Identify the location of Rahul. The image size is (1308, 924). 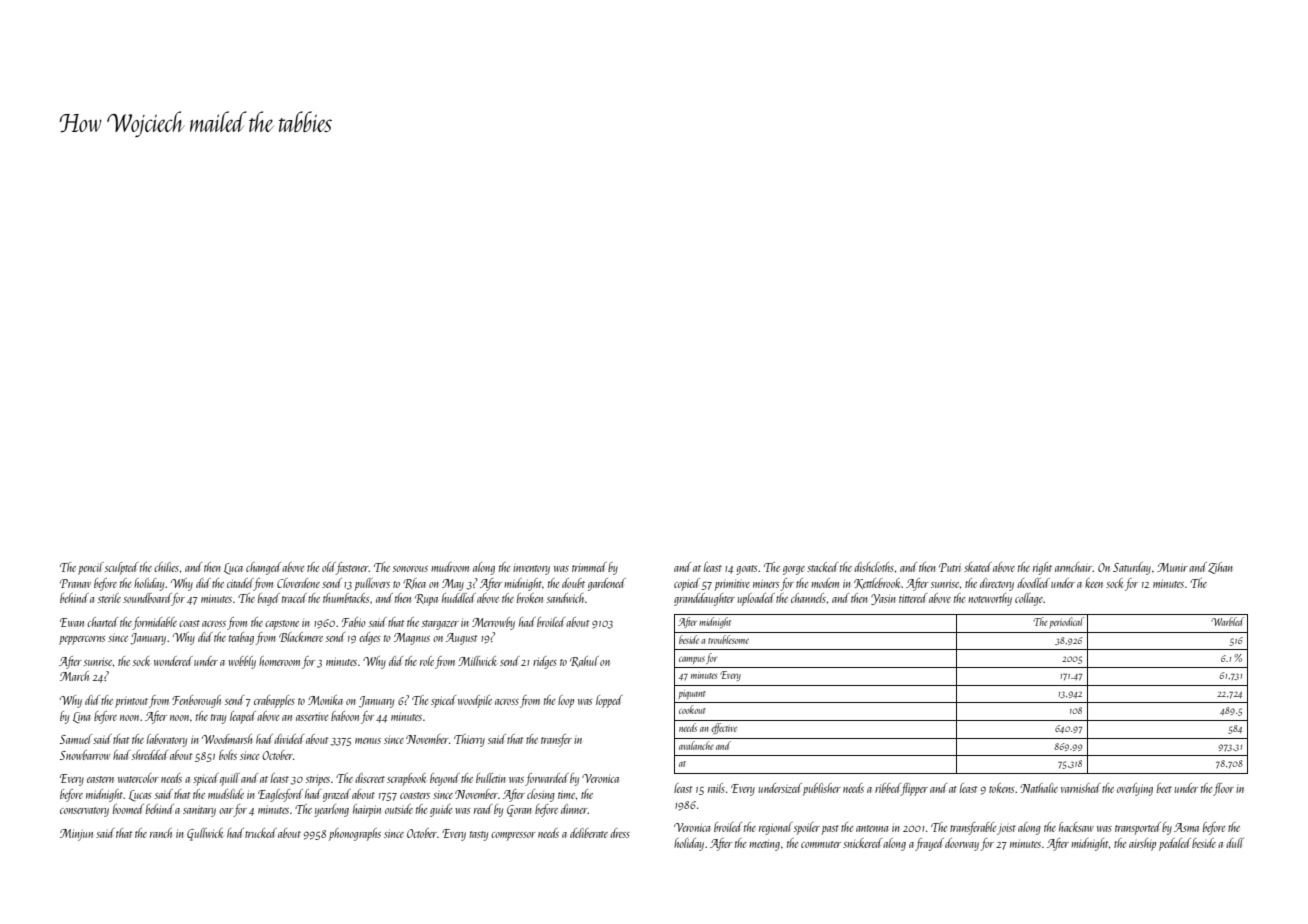
(584, 661).
